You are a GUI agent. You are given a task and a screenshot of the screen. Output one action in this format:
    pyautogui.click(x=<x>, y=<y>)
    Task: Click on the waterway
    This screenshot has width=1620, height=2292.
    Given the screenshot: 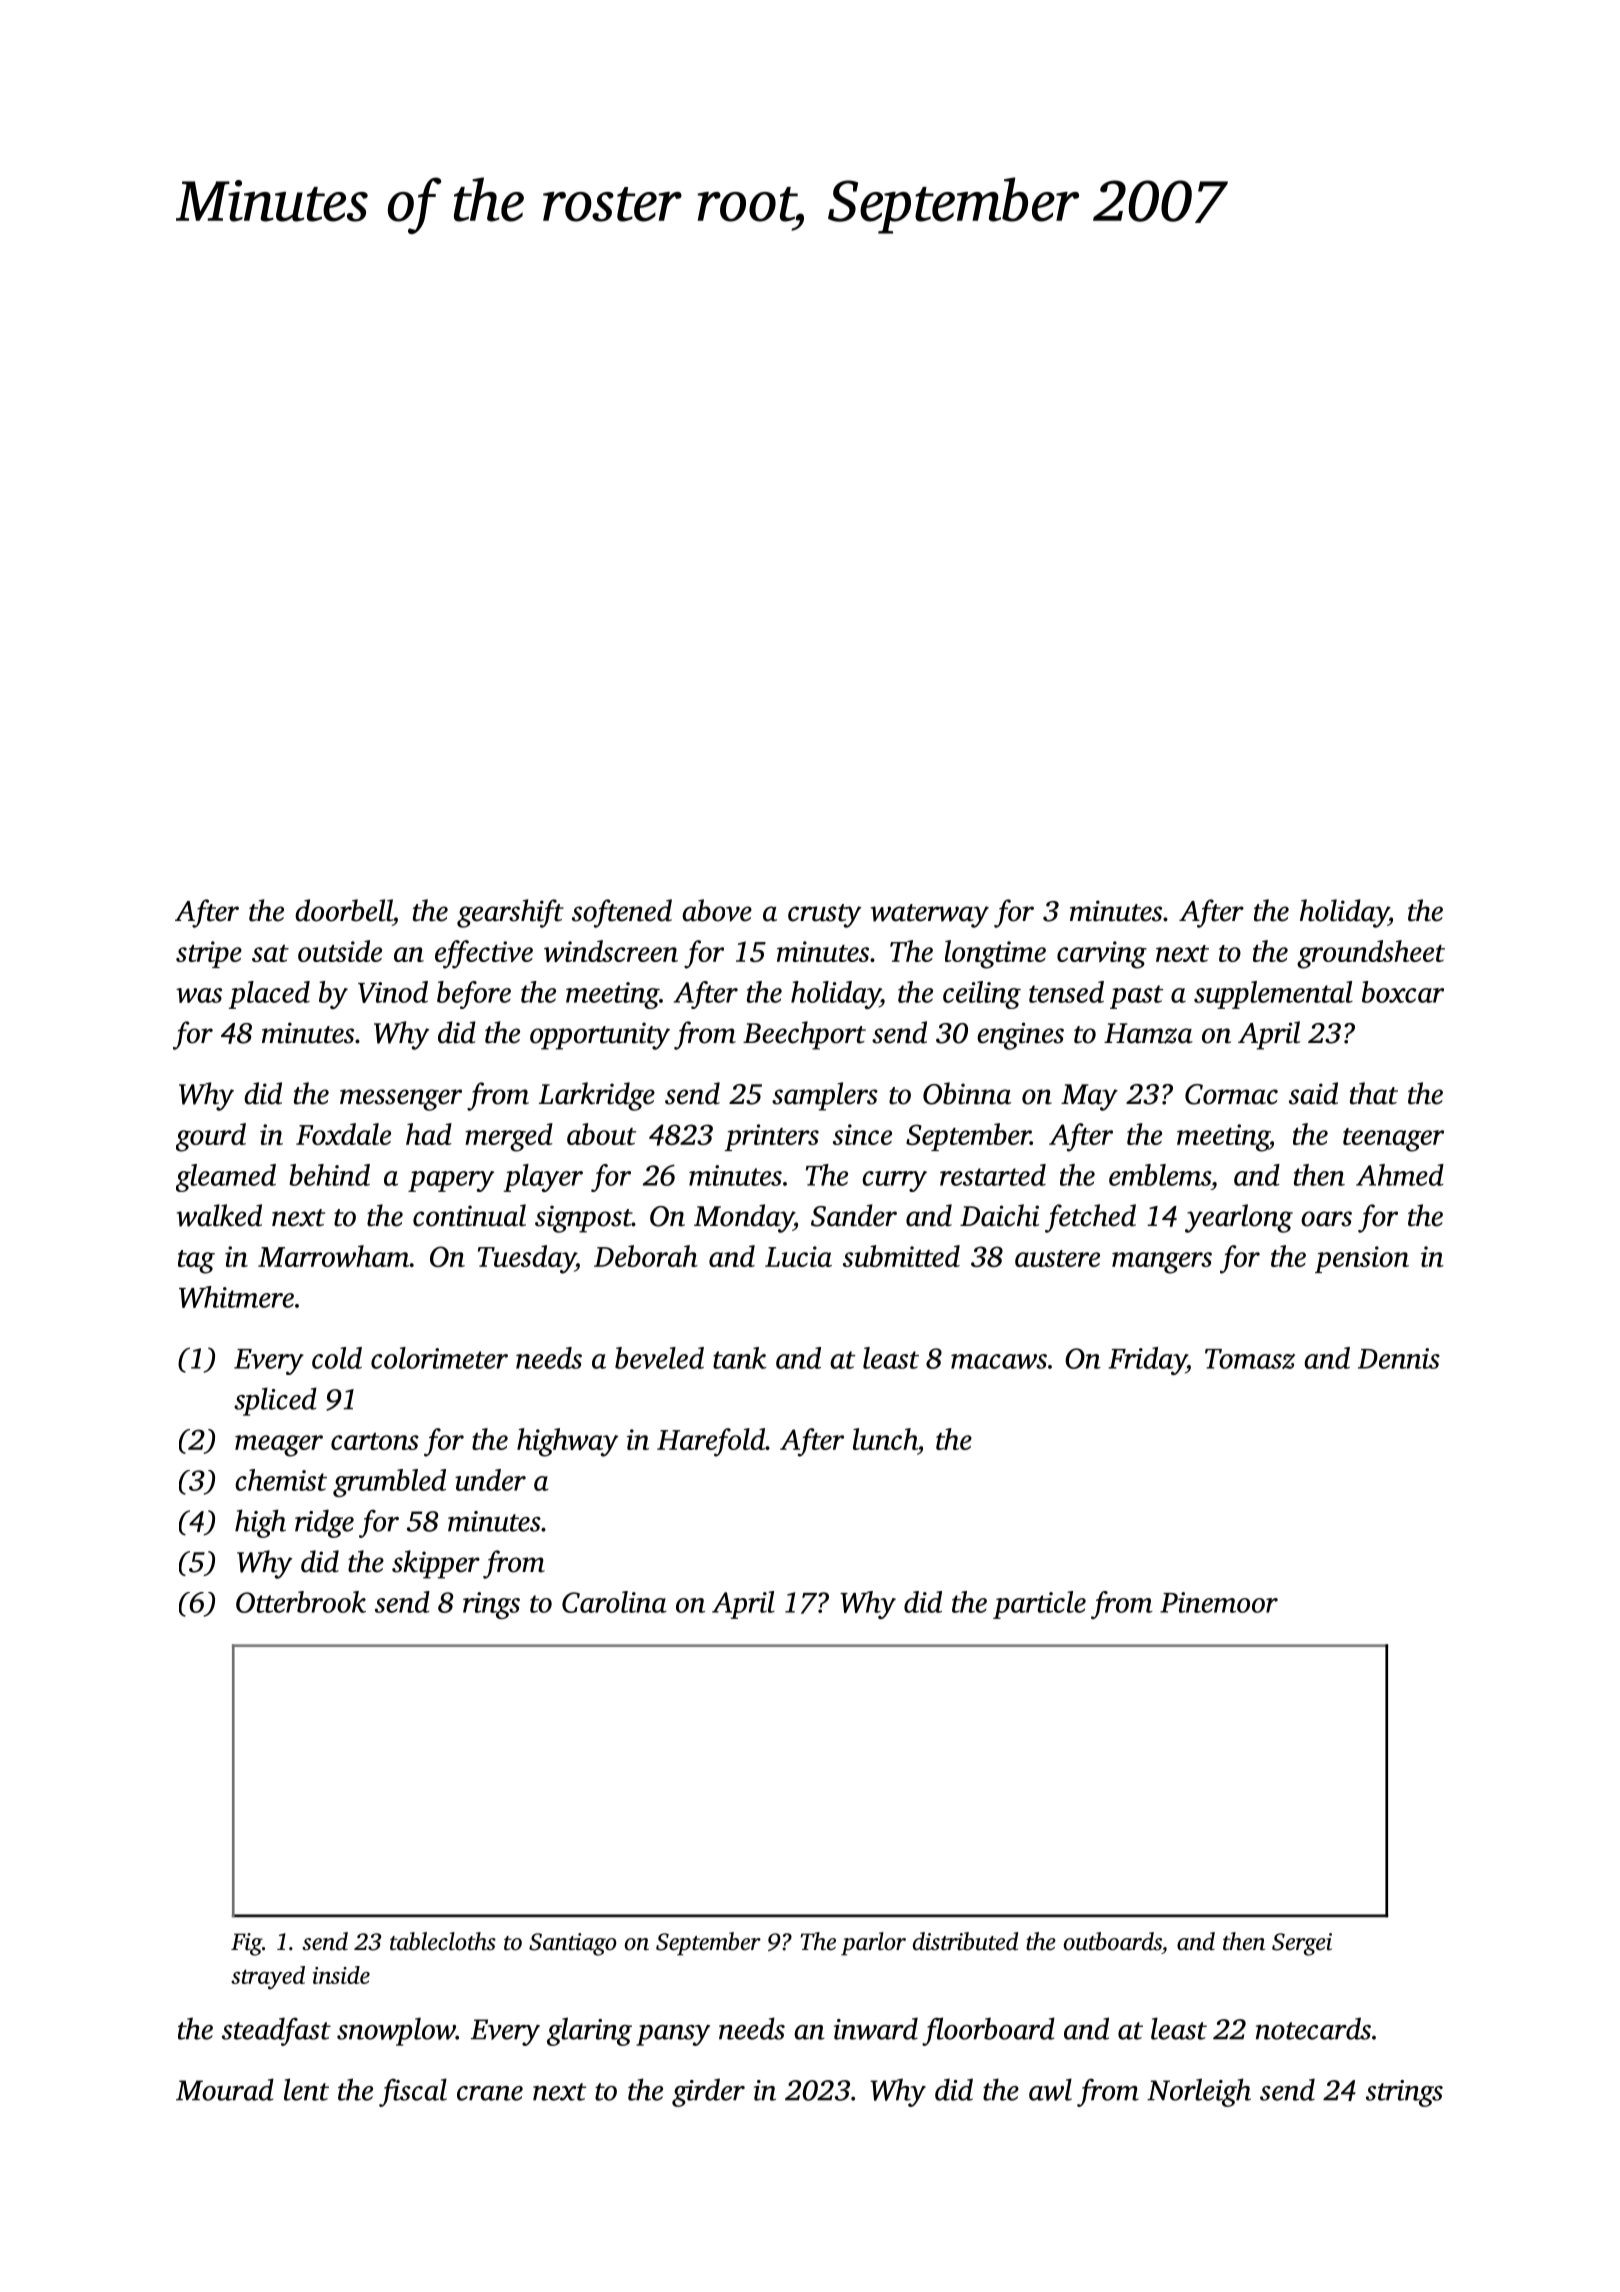 What is the action you would take?
    pyautogui.click(x=930, y=916)
